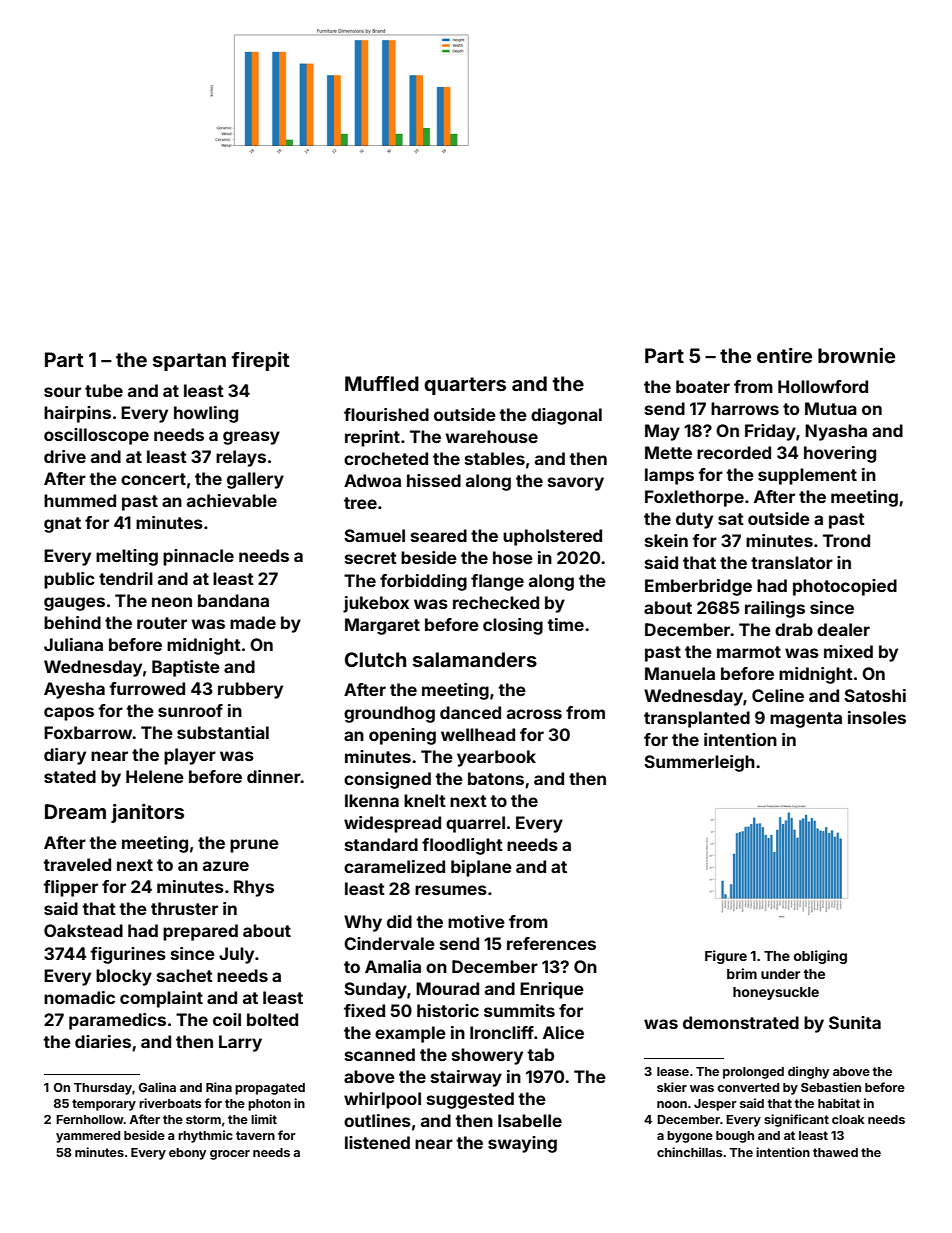 The width and height of the screenshot is (952, 1233). I want to click on Hollowford, so click(823, 386).
